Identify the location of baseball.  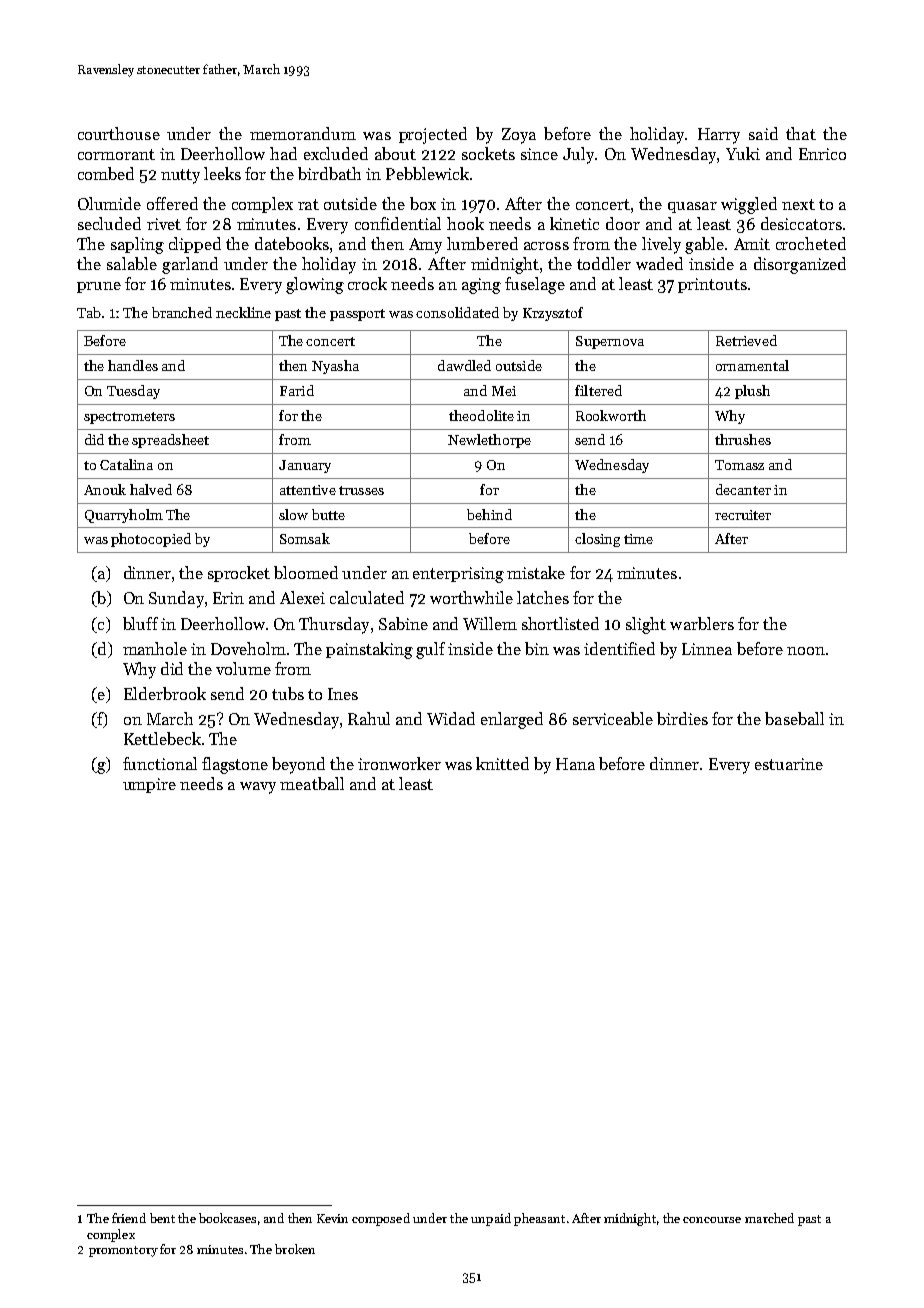
(794, 718).
